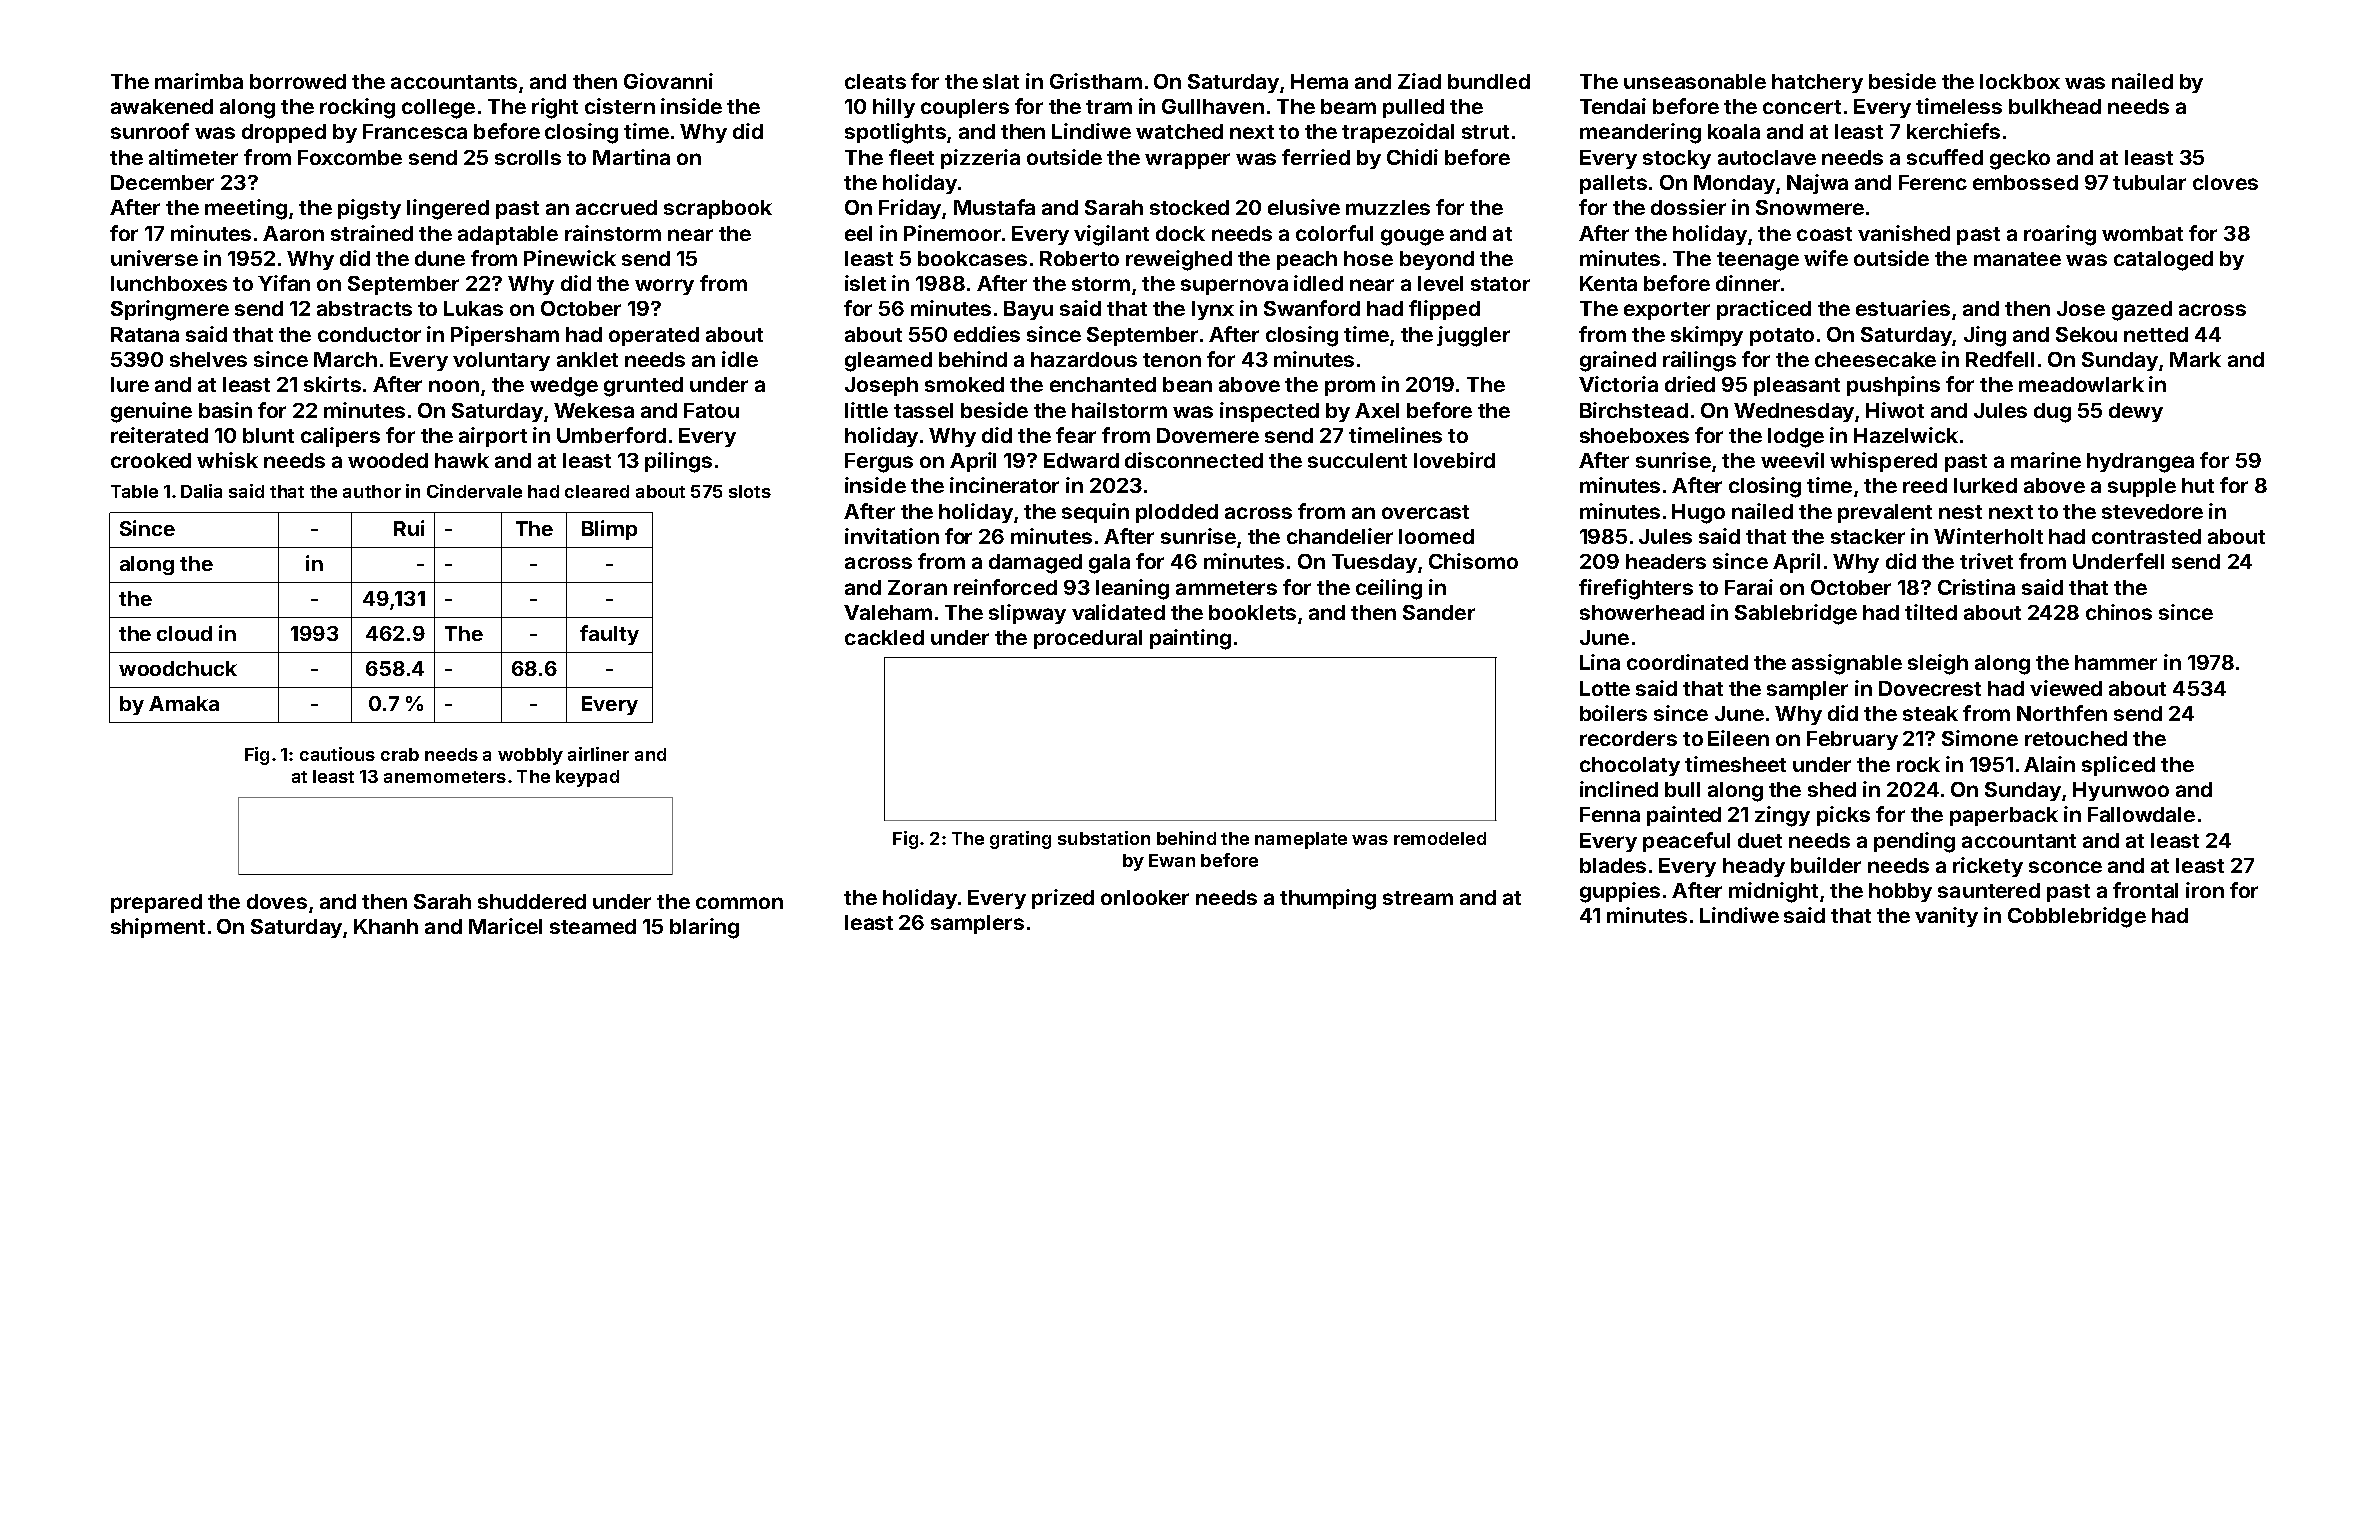 This page has width=2380, height=1540. I want to click on Martina, so click(631, 157).
